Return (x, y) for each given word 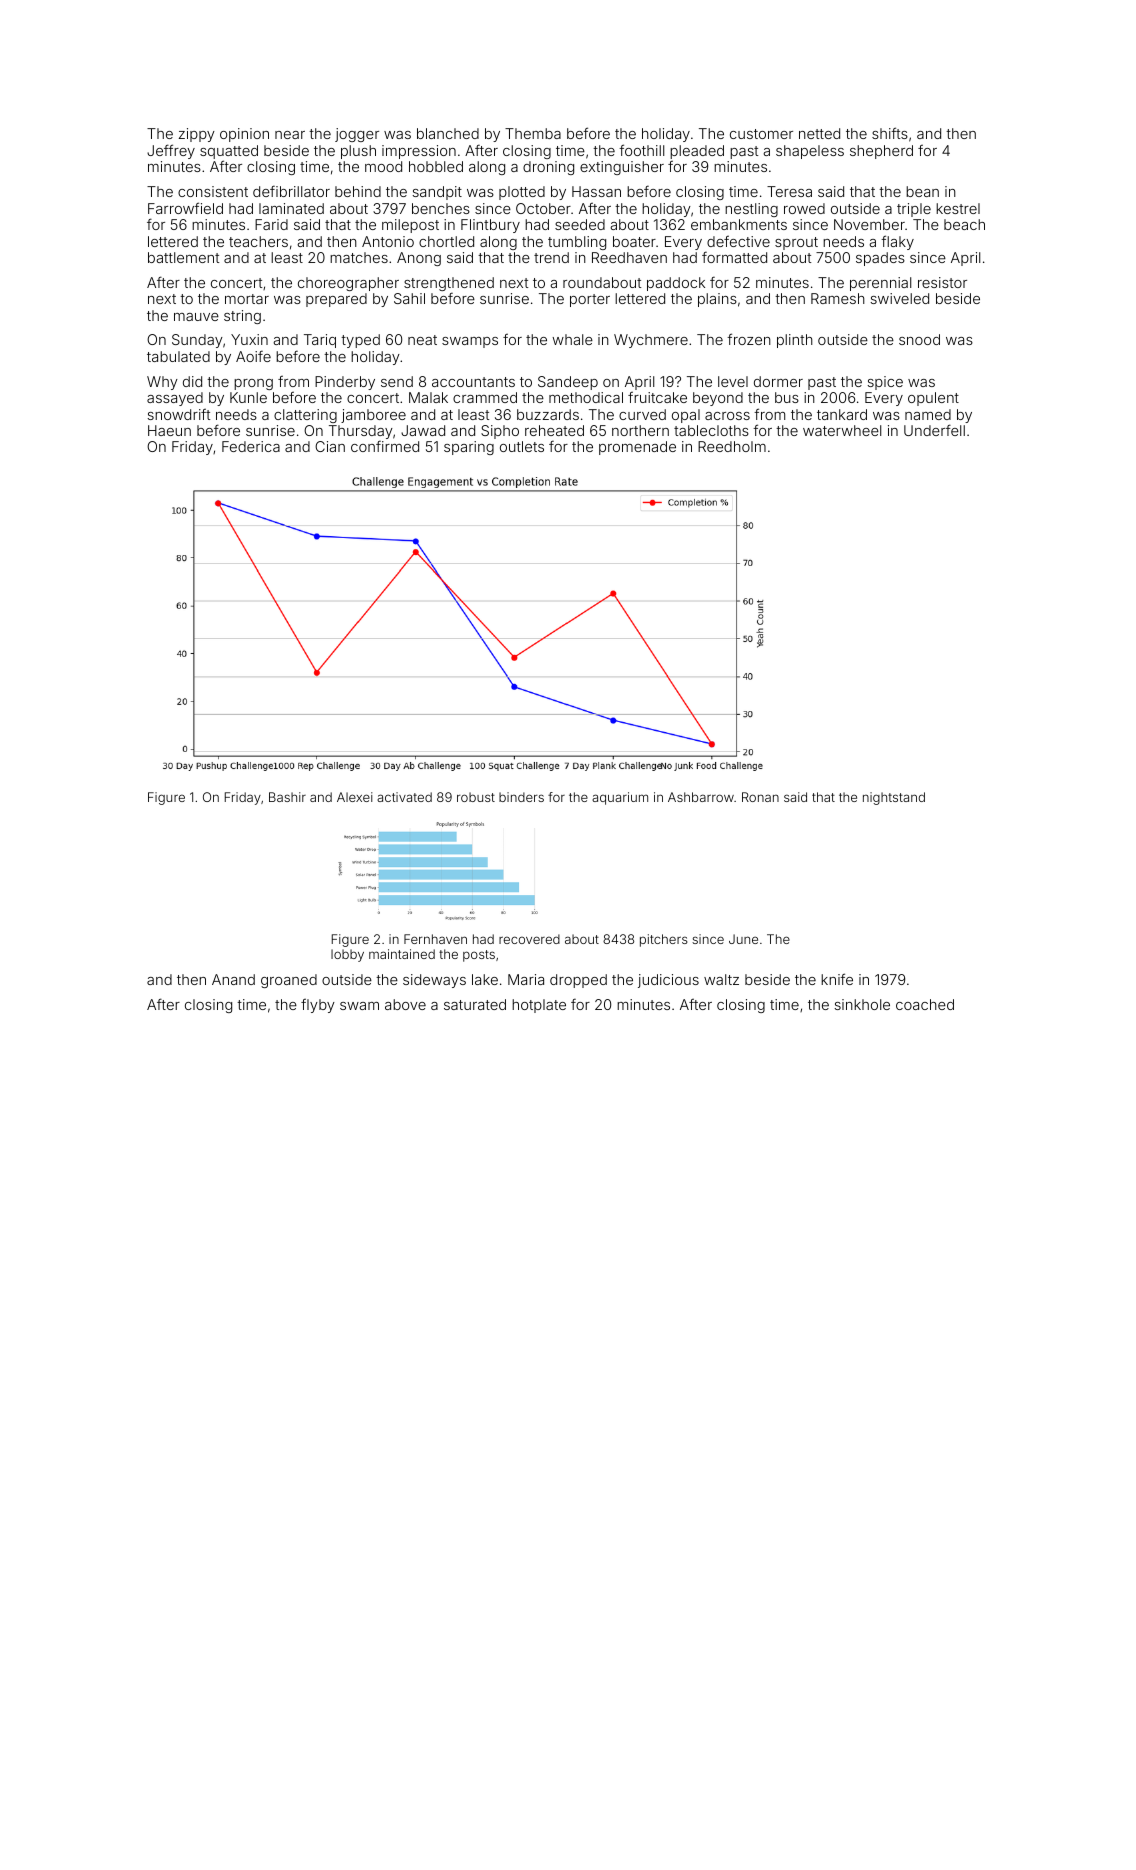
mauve (196, 317)
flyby (318, 1005)
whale (572, 339)
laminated (291, 208)
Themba (533, 133)
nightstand (894, 798)
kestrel (958, 208)
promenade (637, 448)
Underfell (934, 430)
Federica (251, 446)
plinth (795, 341)
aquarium (620, 798)
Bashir (287, 797)
